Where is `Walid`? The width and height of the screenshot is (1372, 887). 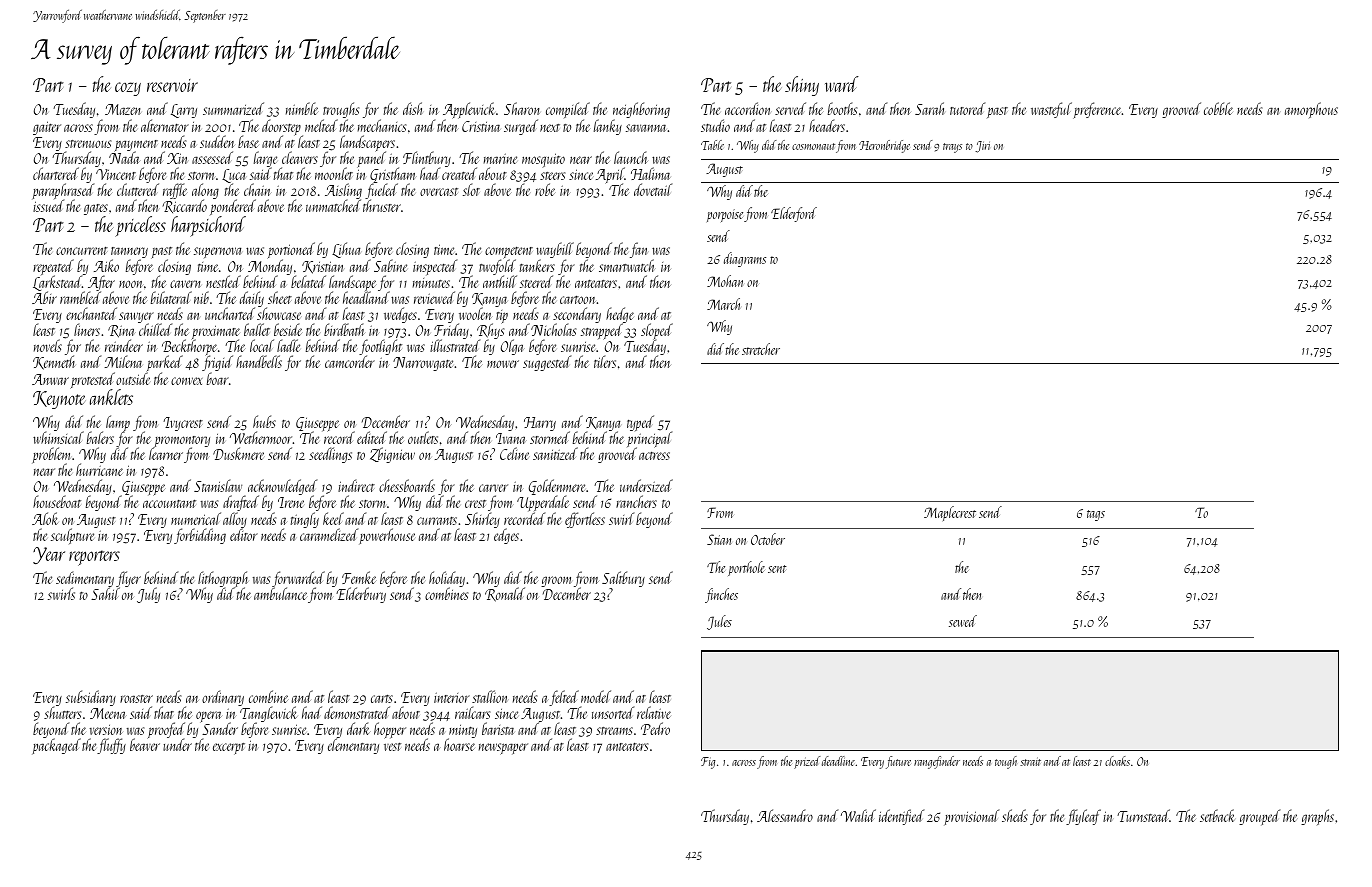
Walid is located at coordinates (858, 815).
